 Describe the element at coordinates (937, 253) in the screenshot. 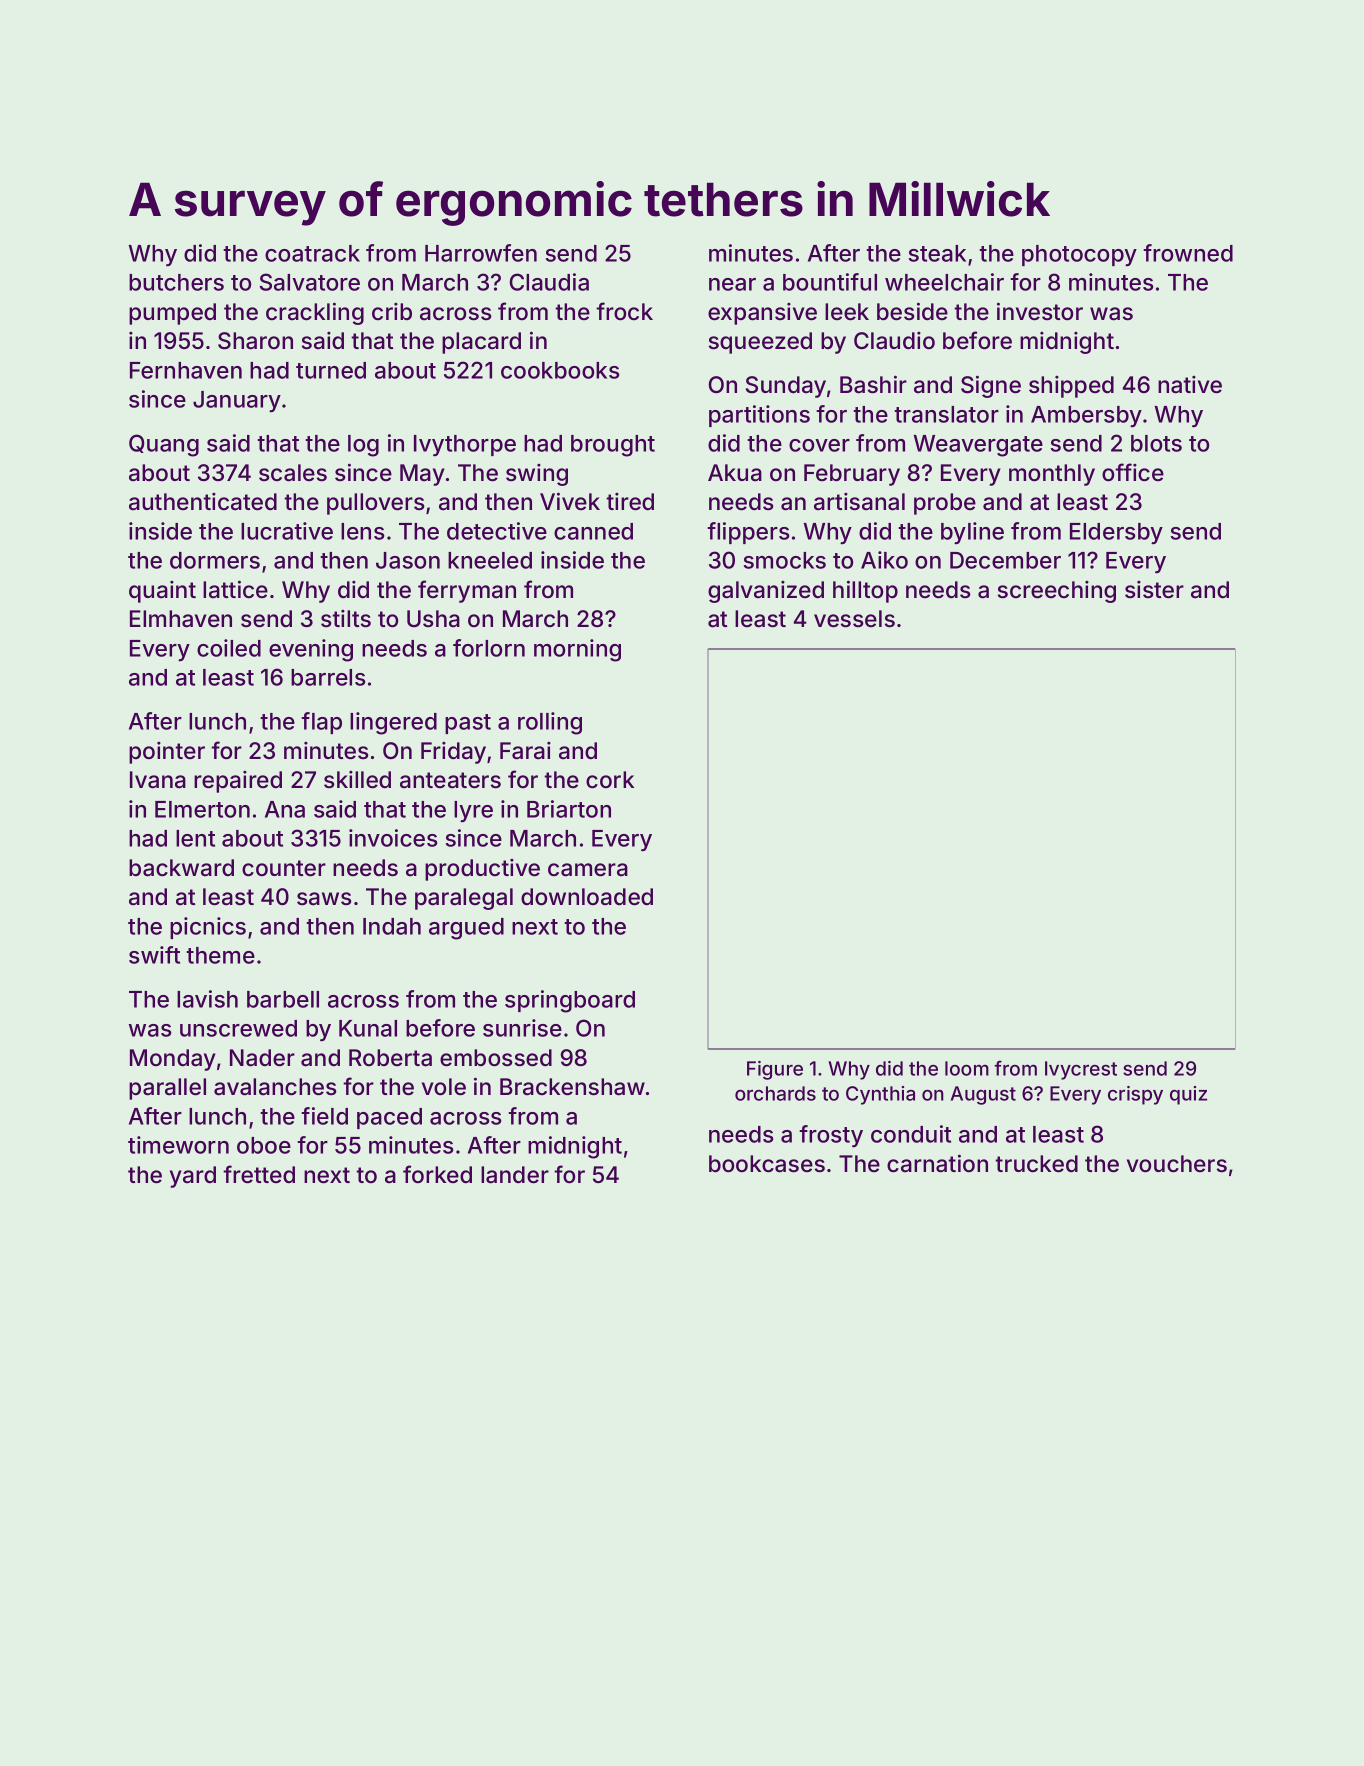

I see `steak` at that location.
